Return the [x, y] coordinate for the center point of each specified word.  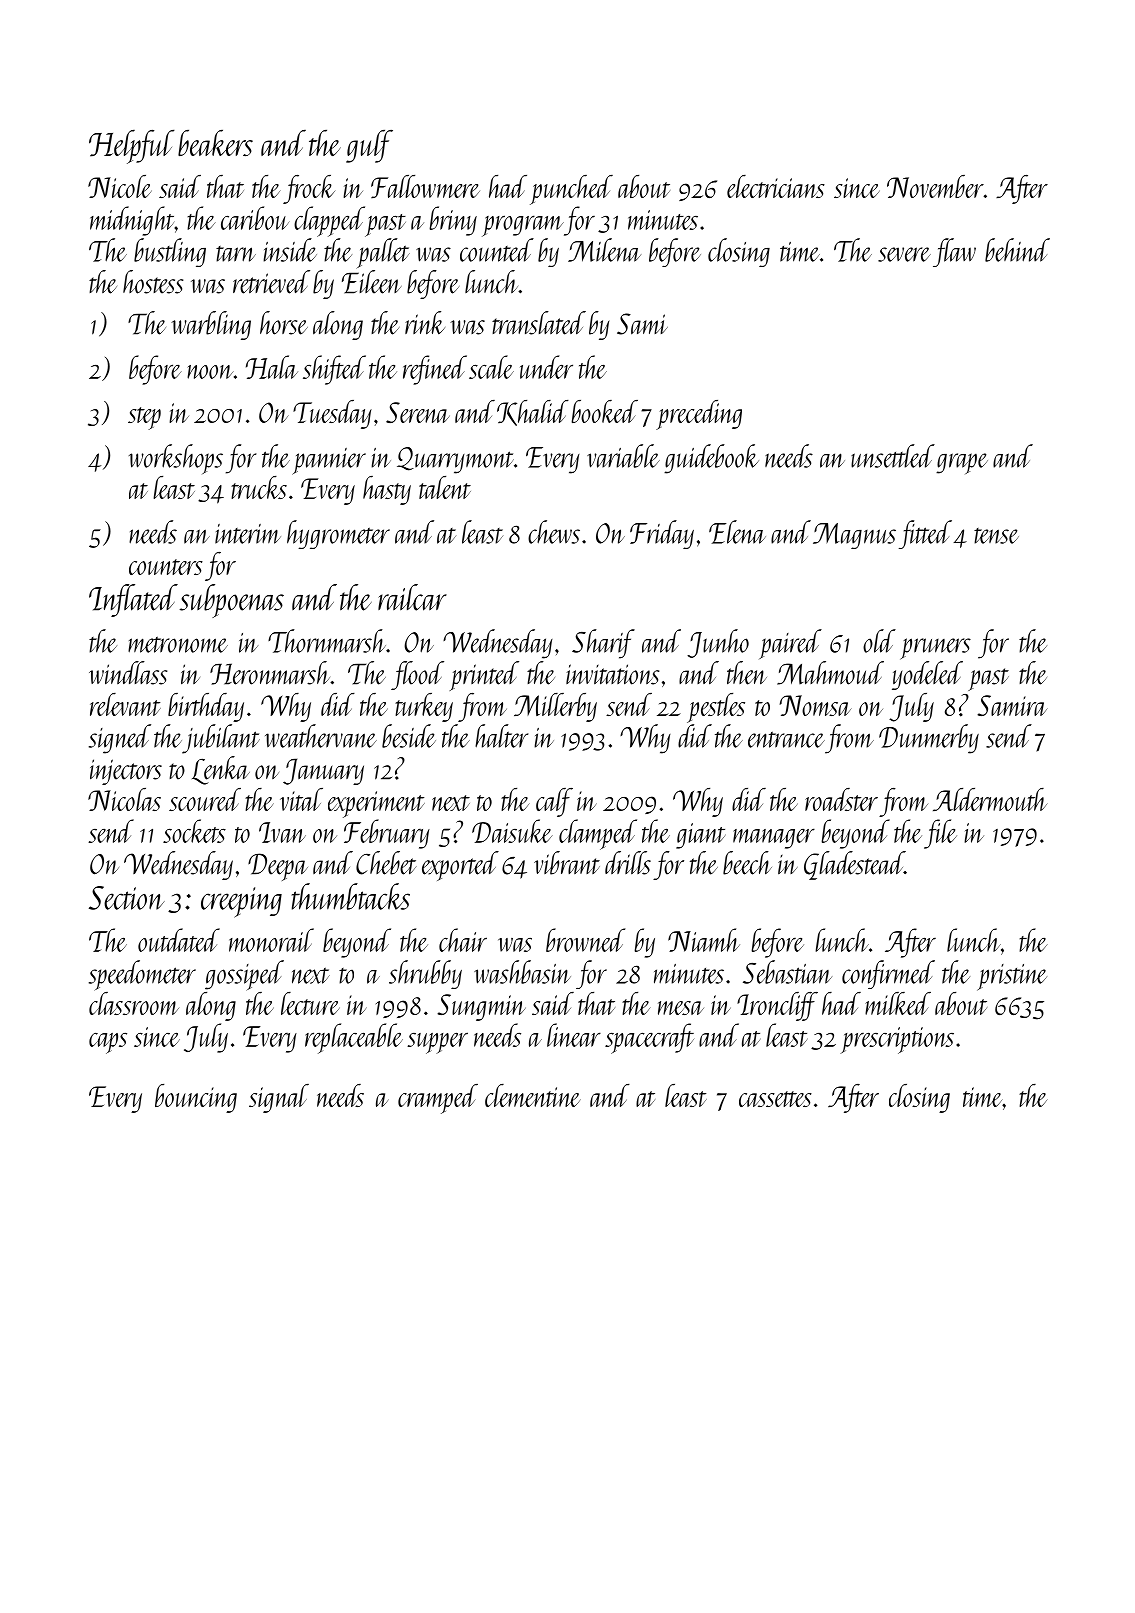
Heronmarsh [270, 673]
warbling [211, 325]
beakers [215, 143]
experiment [376, 804]
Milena [604, 250]
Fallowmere [425, 186]
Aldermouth [990, 799]
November [935, 186]
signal [279, 1098]
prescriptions [897, 1040]
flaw [954, 252]
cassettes [775, 1099]
